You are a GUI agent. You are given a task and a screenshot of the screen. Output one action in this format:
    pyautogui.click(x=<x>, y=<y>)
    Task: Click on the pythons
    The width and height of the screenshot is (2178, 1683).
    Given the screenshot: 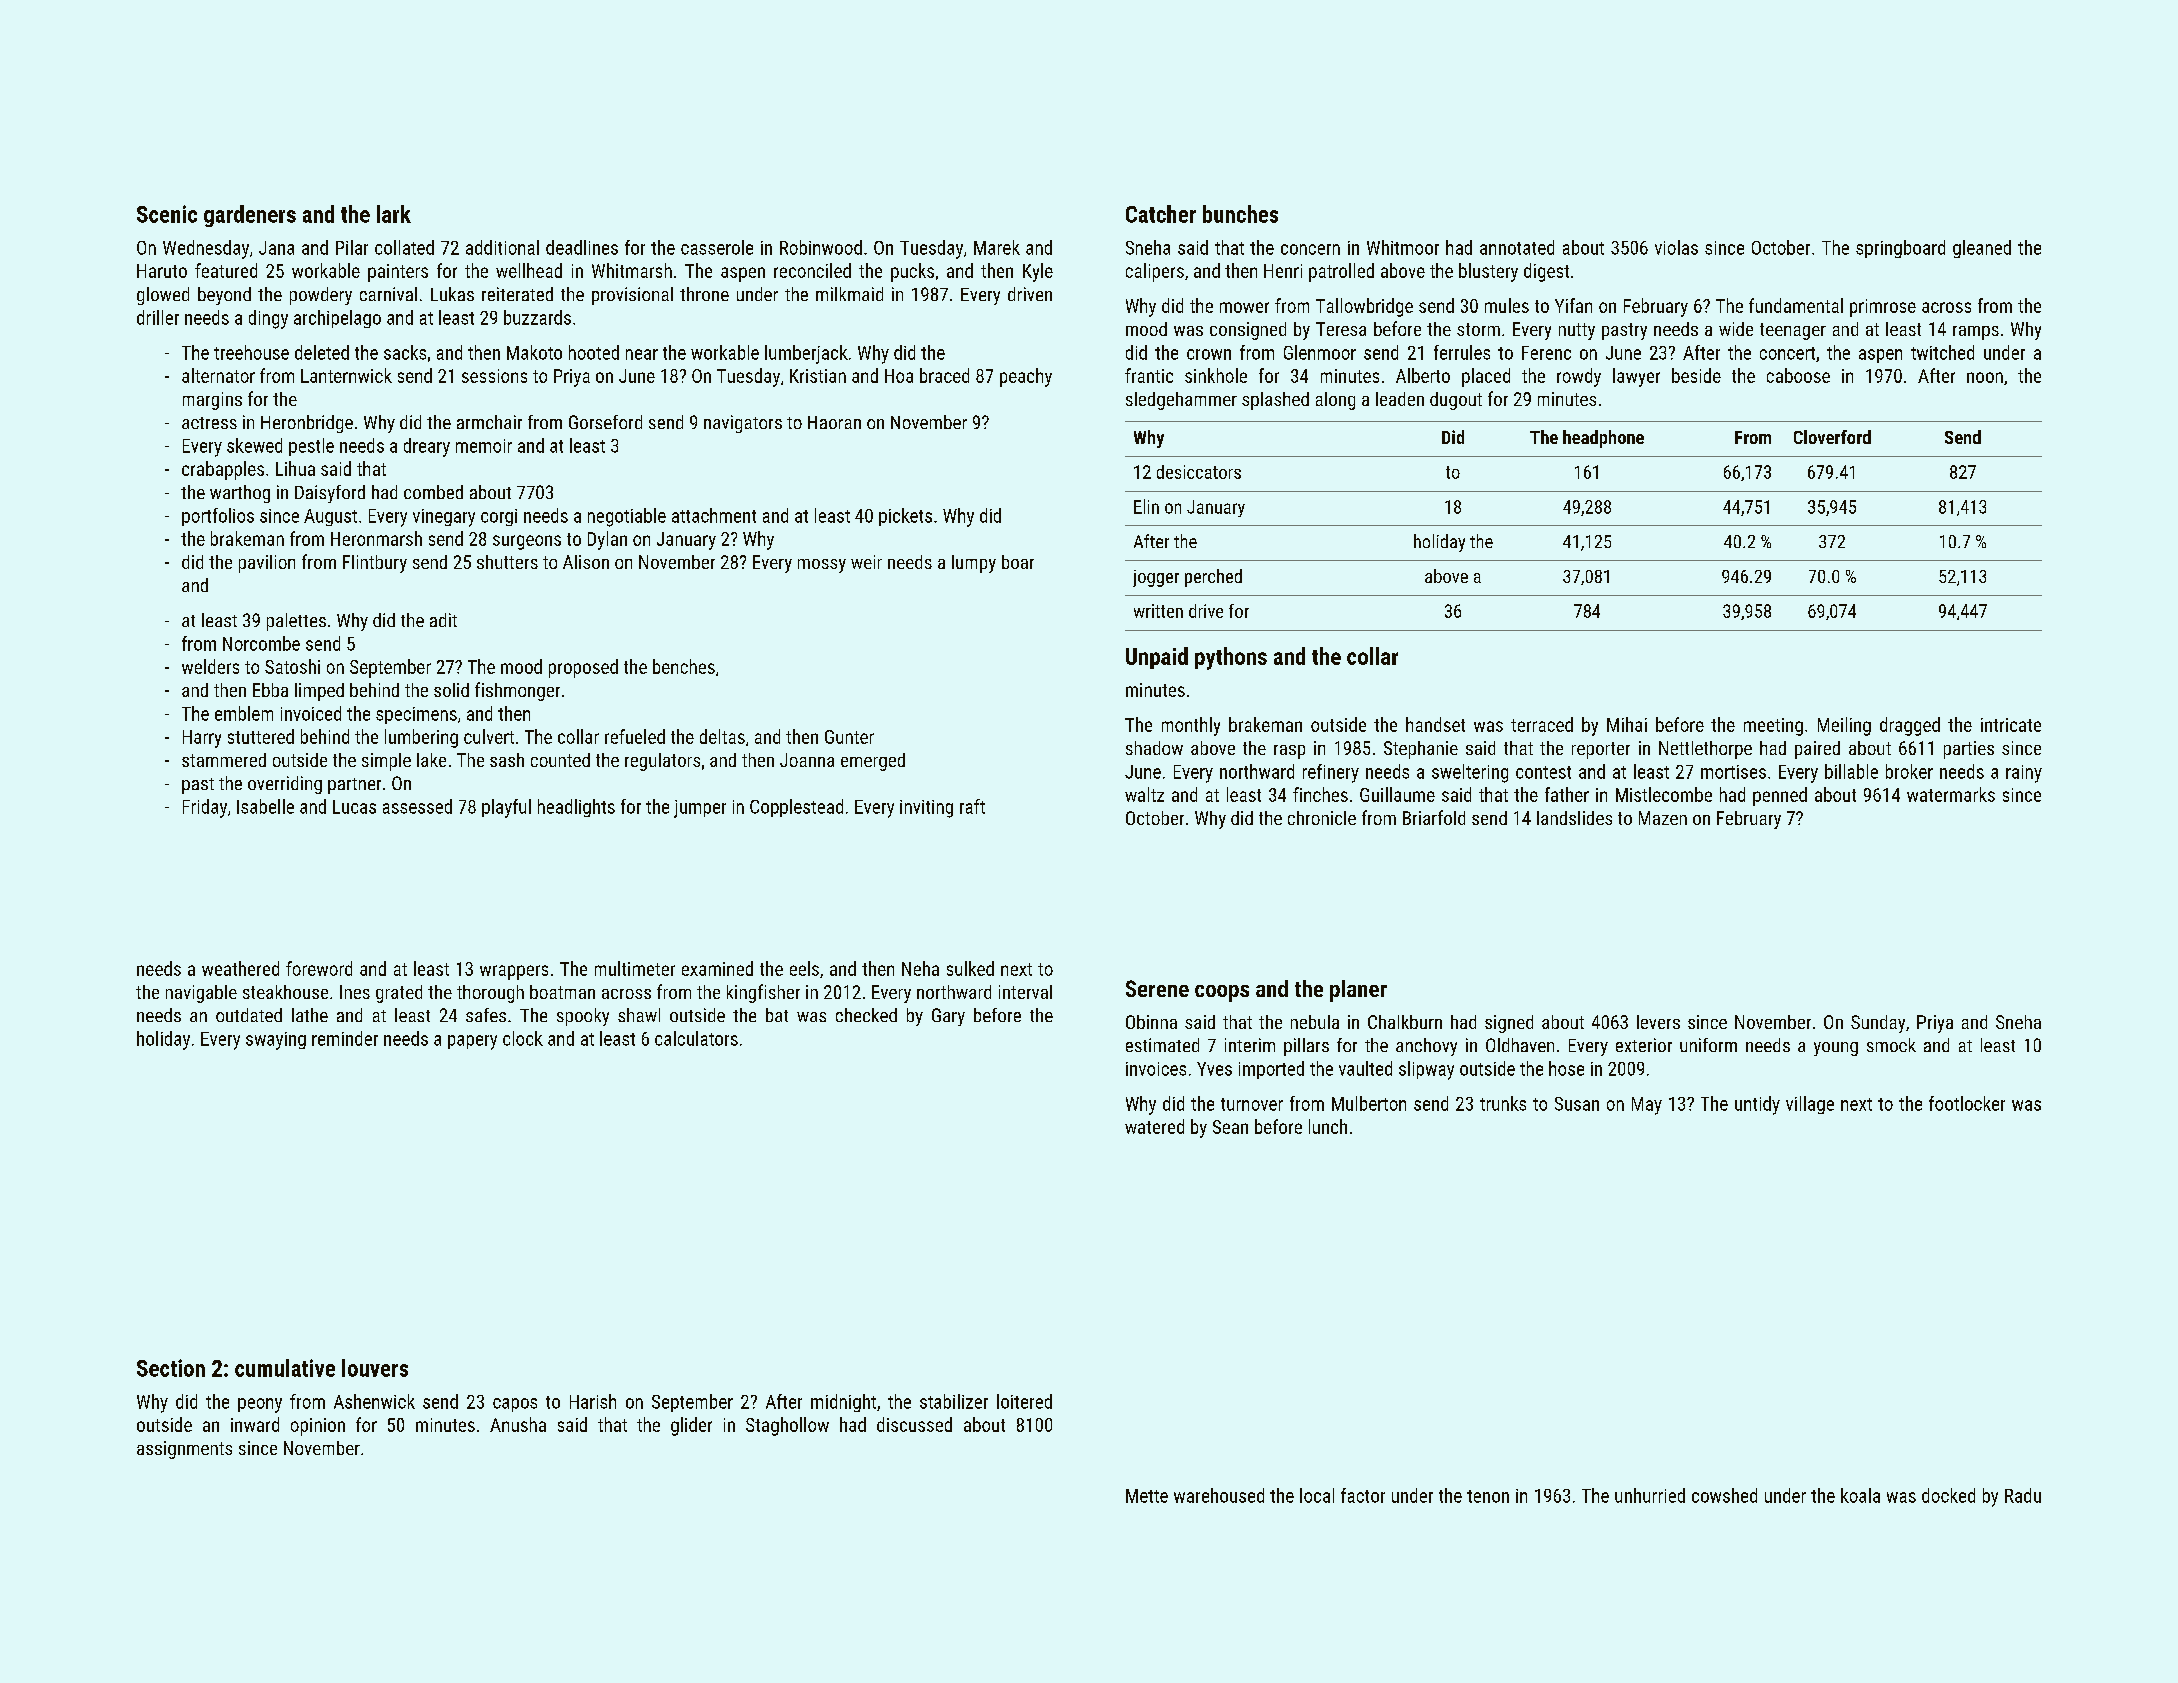 What is the action you would take?
    pyautogui.click(x=1231, y=658)
